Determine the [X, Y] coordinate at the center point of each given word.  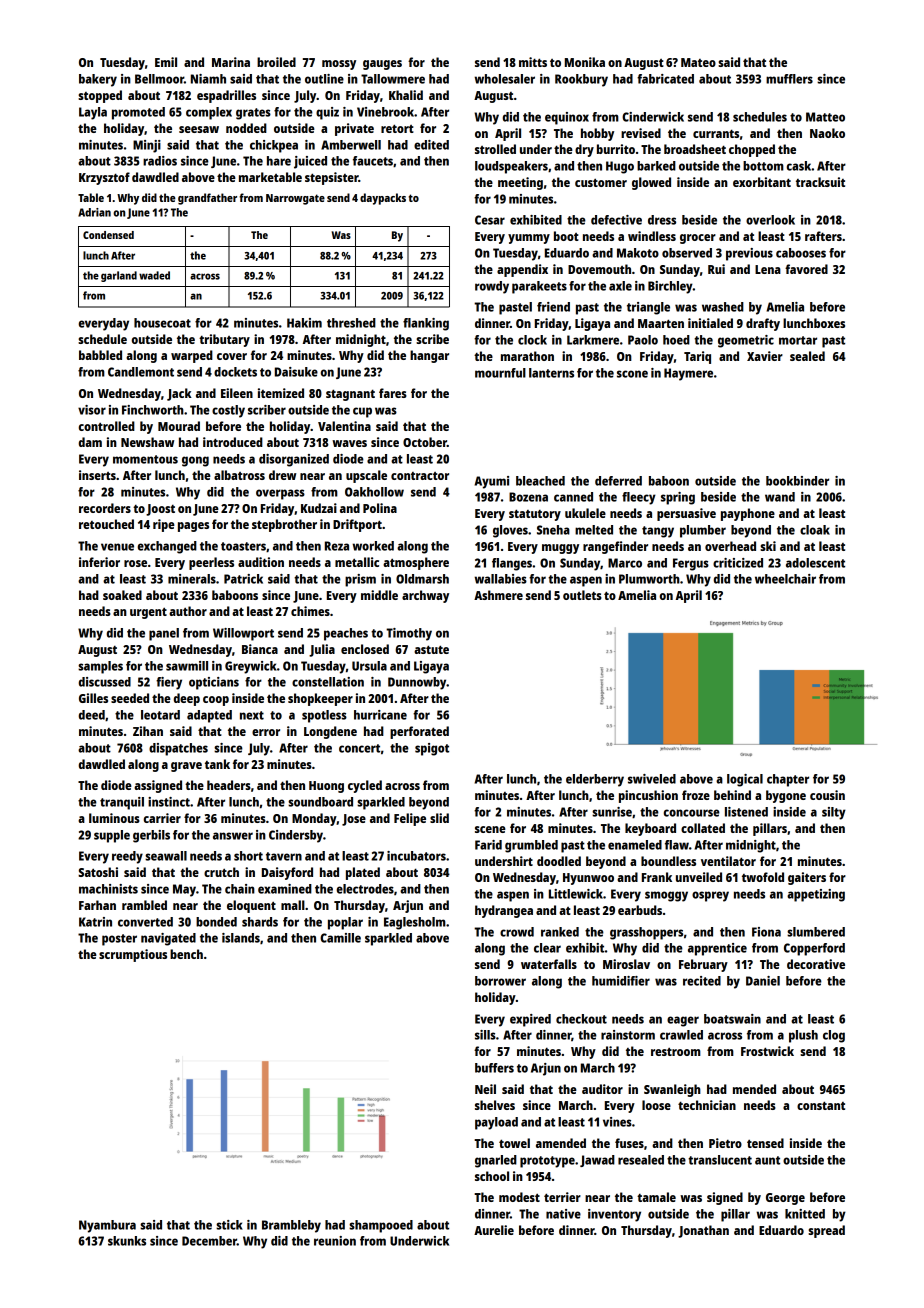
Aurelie [494, 1230]
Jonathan [703, 1231]
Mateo [698, 62]
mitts [533, 62]
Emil [166, 62]
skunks [127, 1241]
